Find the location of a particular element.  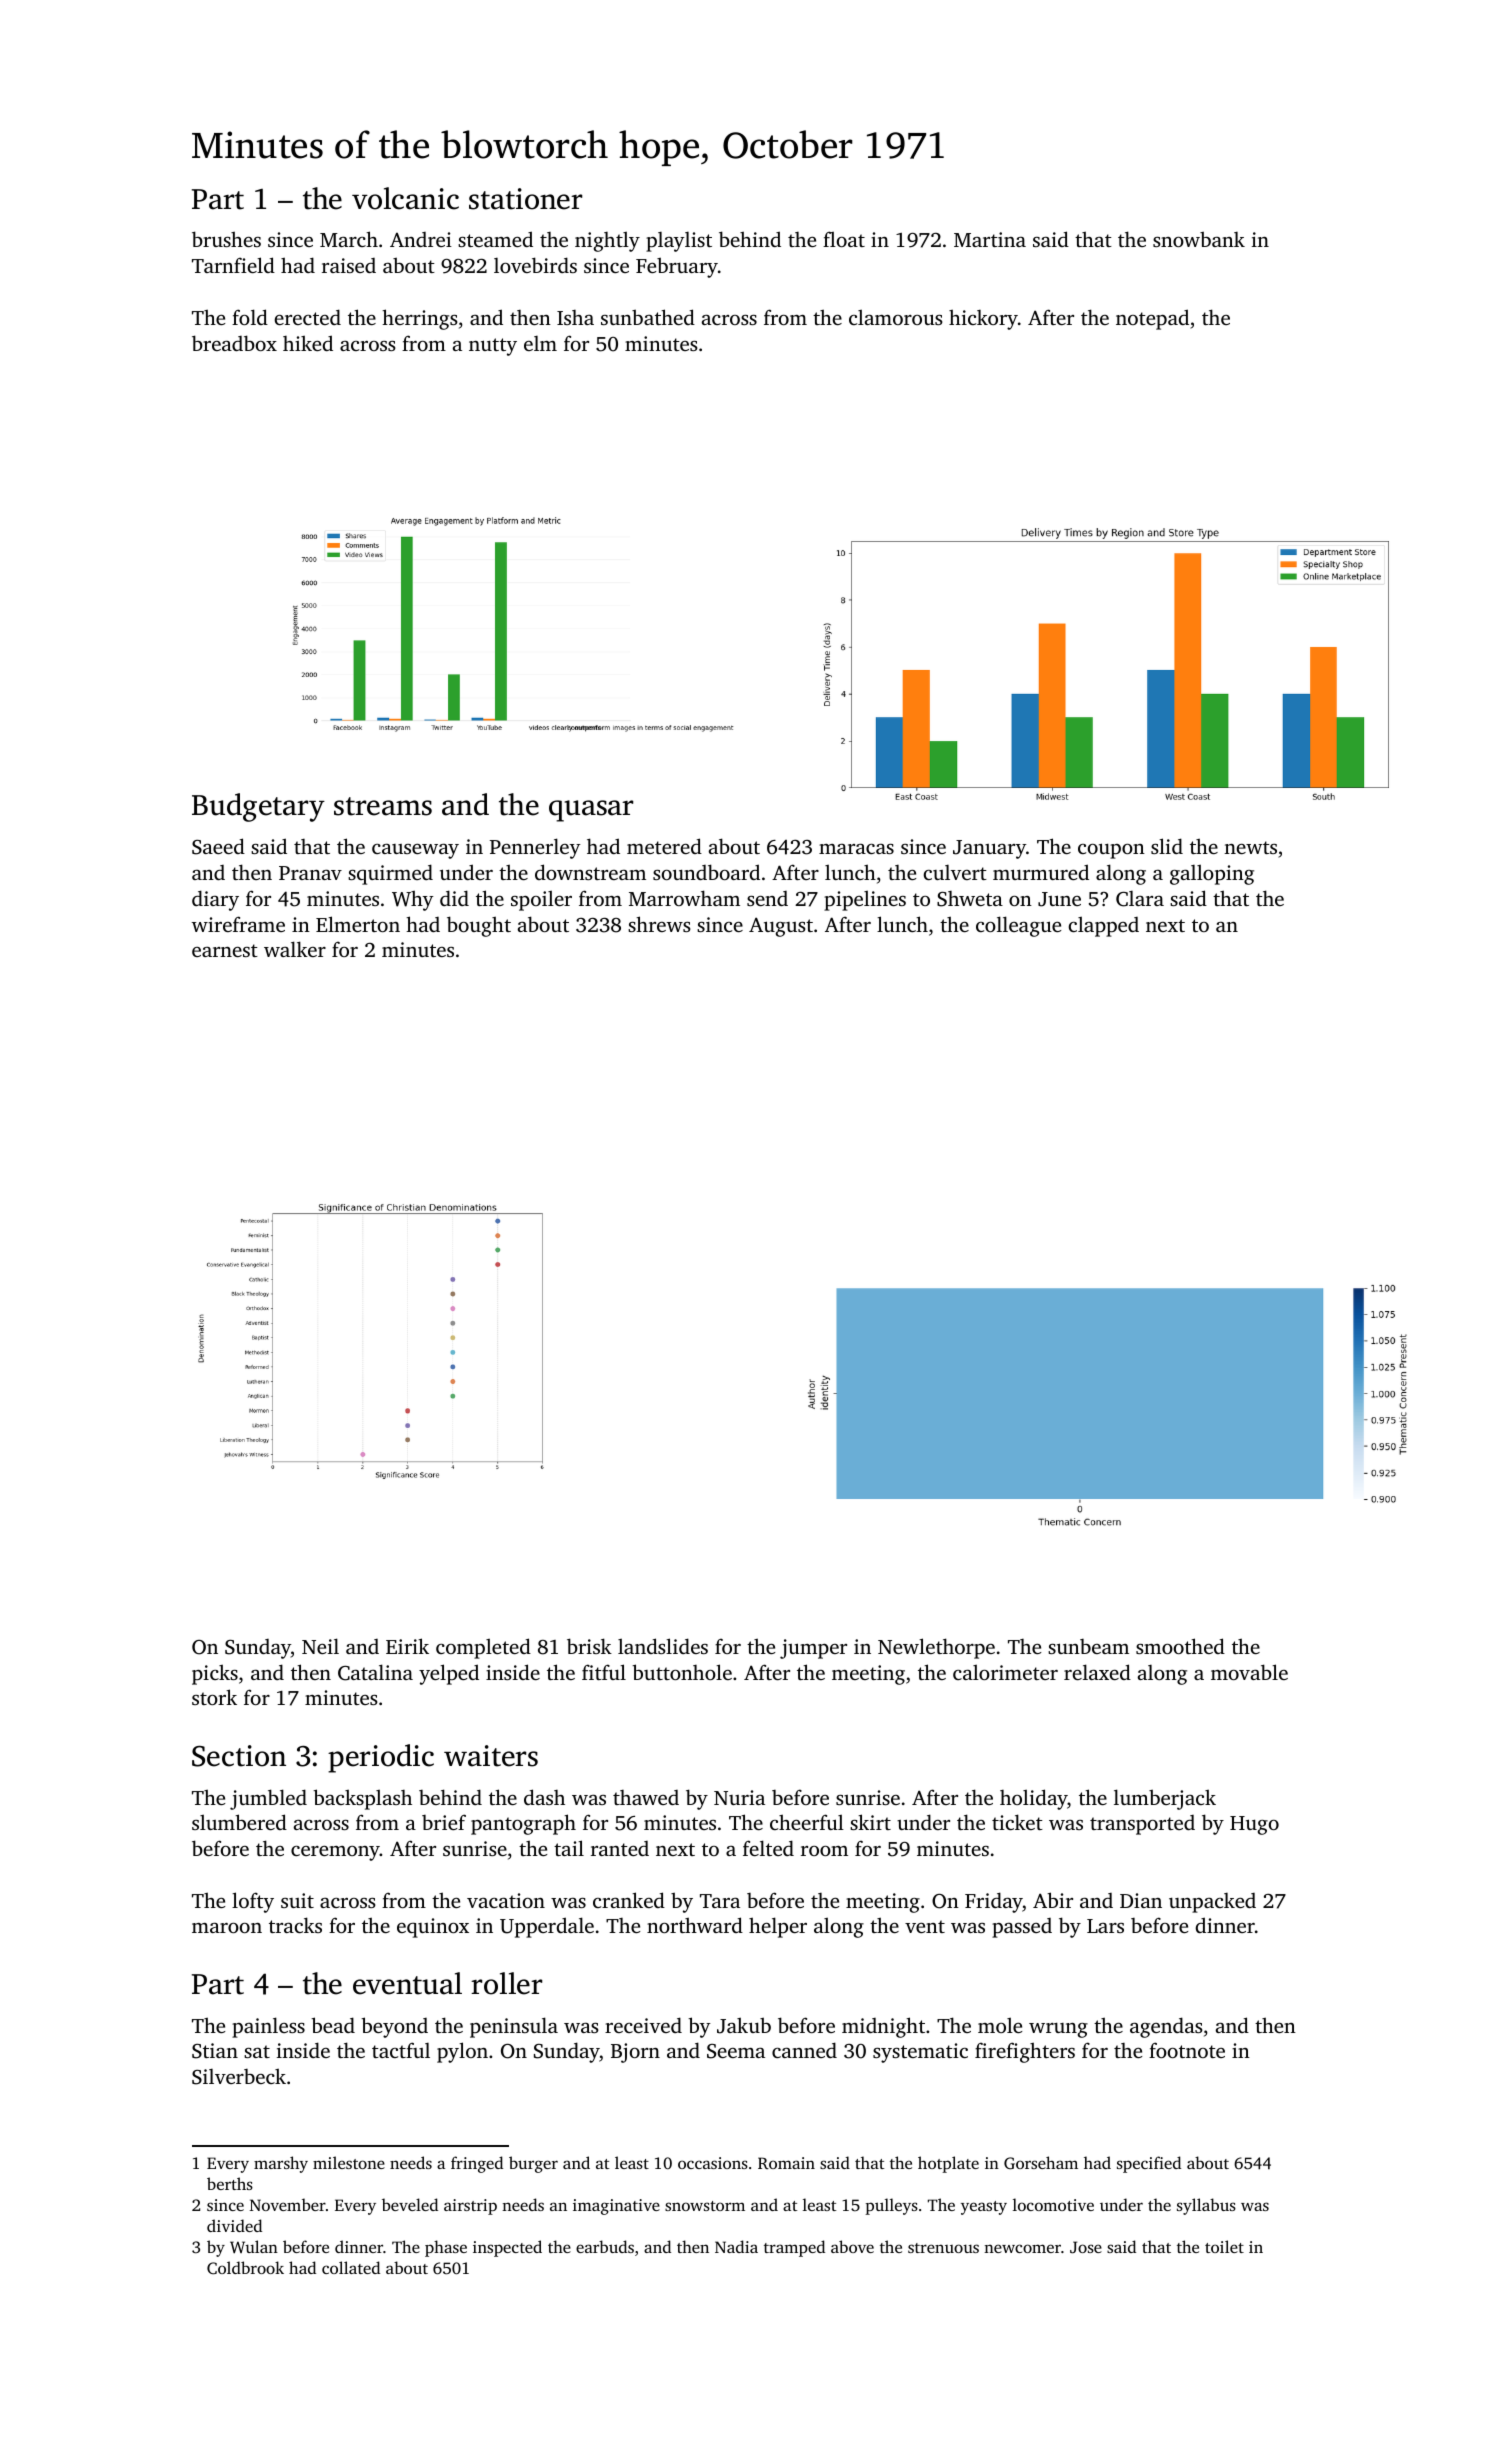

Nuria is located at coordinates (739, 1797).
